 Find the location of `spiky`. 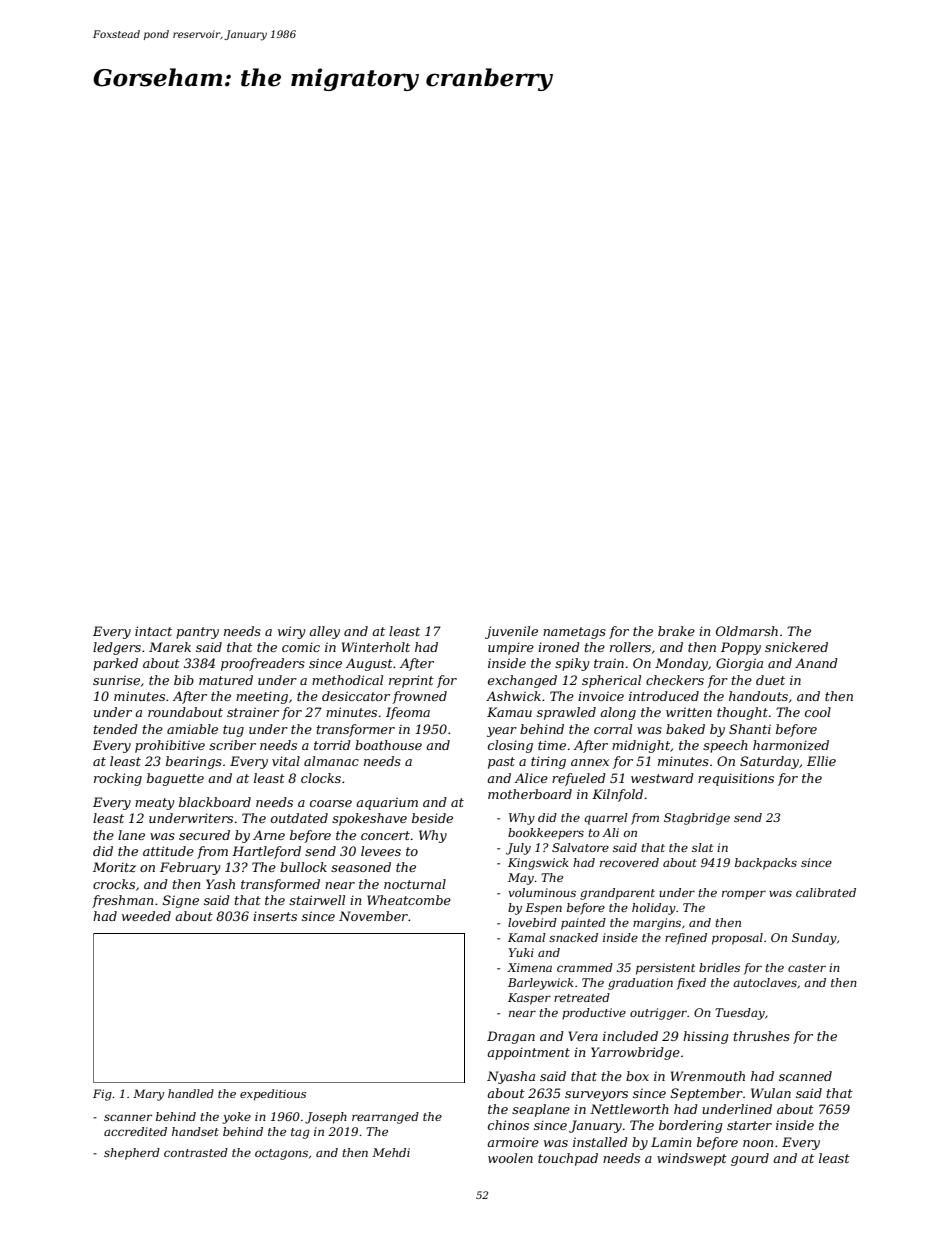

spiky is located at coordinates (572, 664).
